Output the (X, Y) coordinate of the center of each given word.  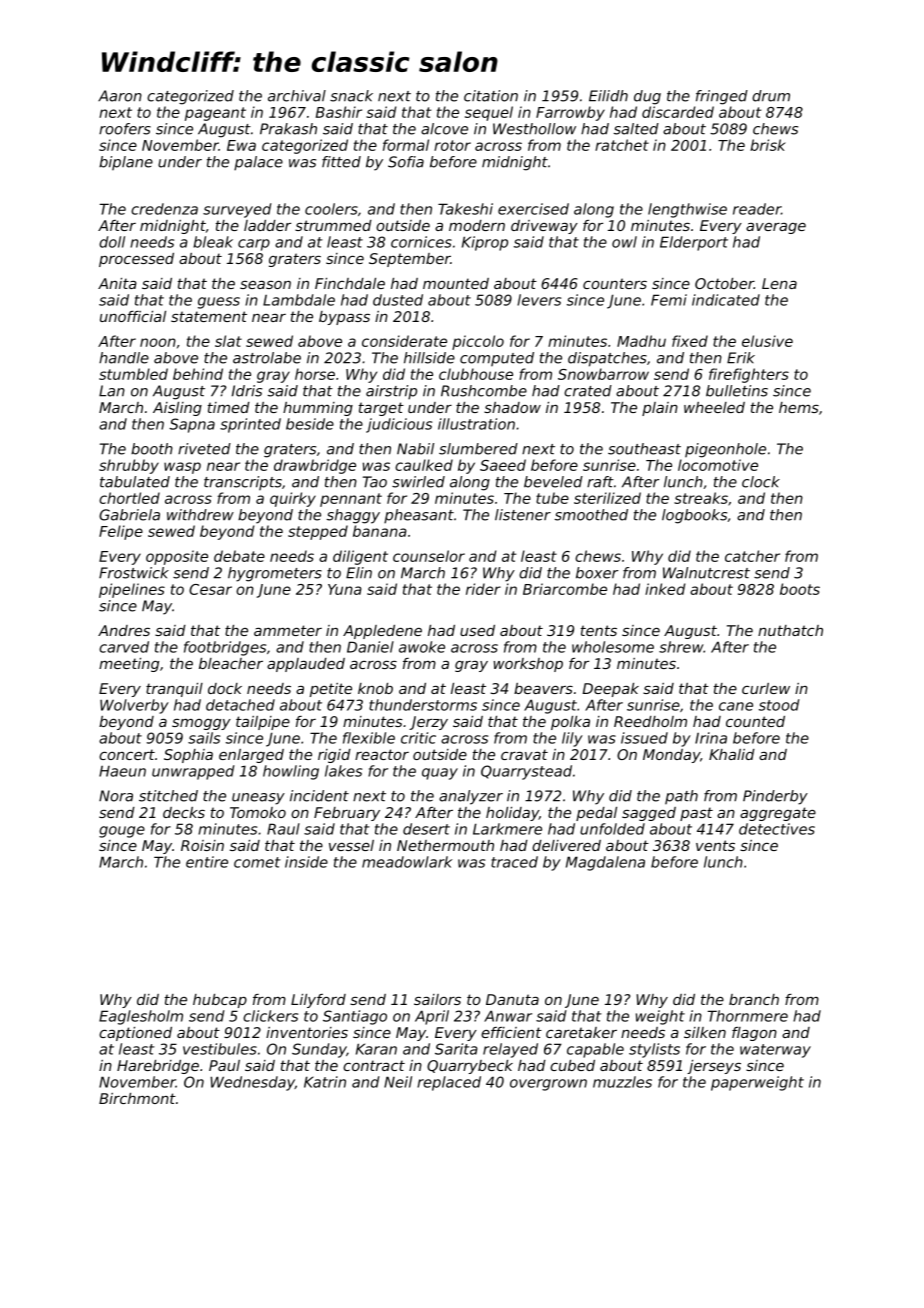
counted (755, 721)
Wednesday (252, 1083)
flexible (369, 738)
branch (754, 999)
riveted (204, 449)
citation (491, 96)
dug (647, 97)
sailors (437, 999)
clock (761, 482)
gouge (122, 832)
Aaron (120, 96)
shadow (512, 407)
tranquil (174, 690)
